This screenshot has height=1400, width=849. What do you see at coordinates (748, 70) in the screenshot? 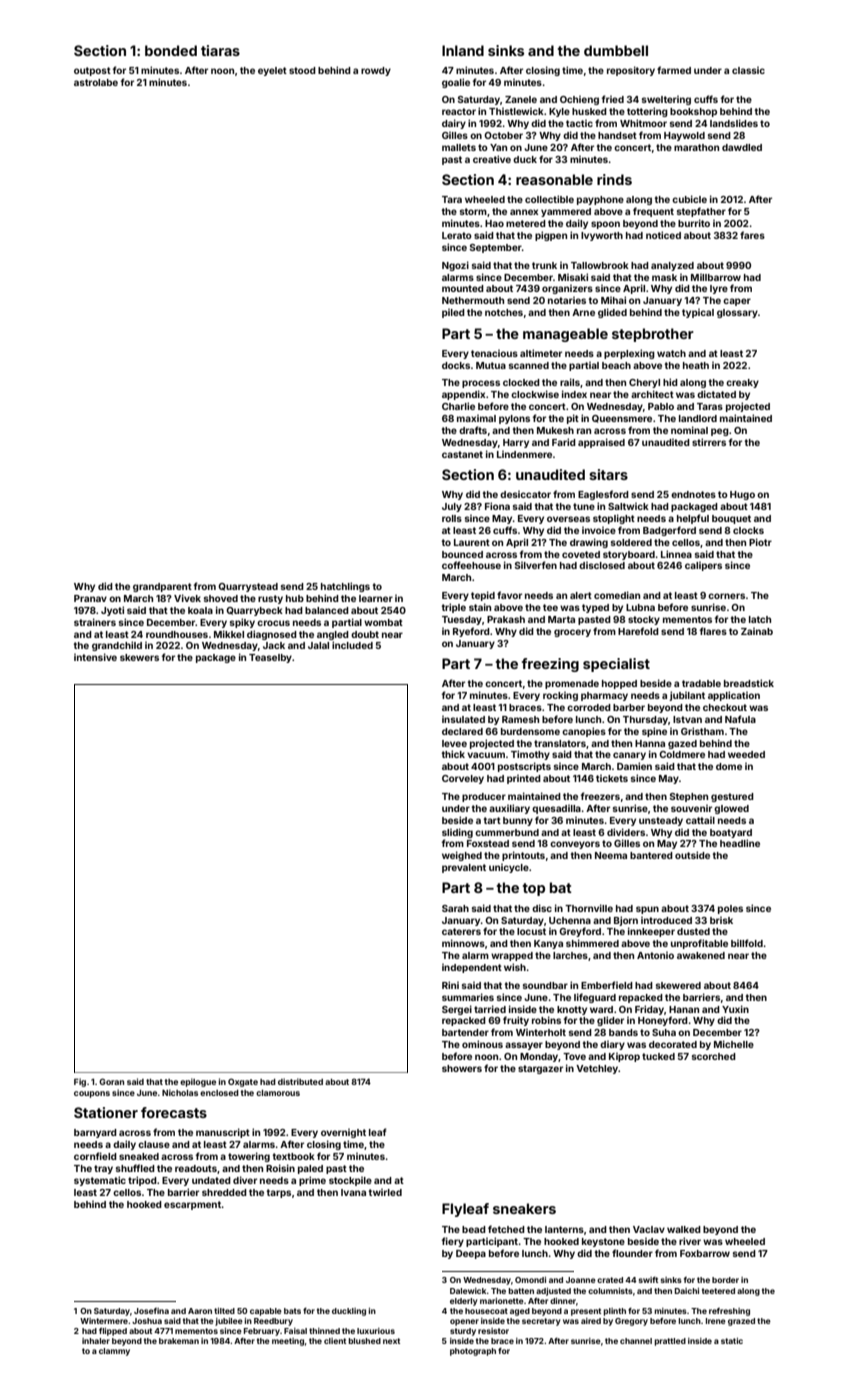
I see `classic` at bounding box center [748, 70].
